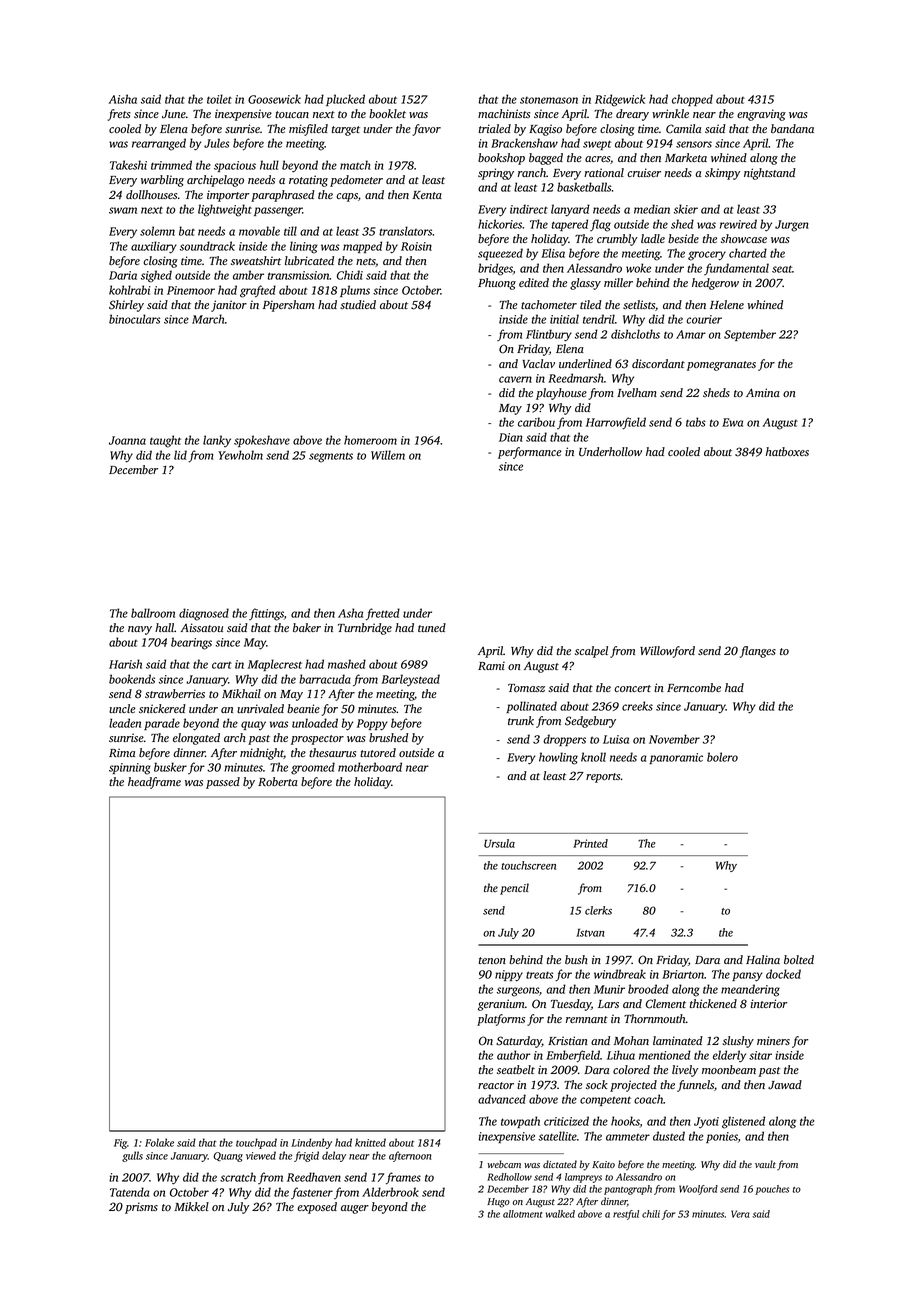 The height and width of the image is (1308, 924). Describe the element at coordinates (259, 231) in the image. I see `movable` at that location.
